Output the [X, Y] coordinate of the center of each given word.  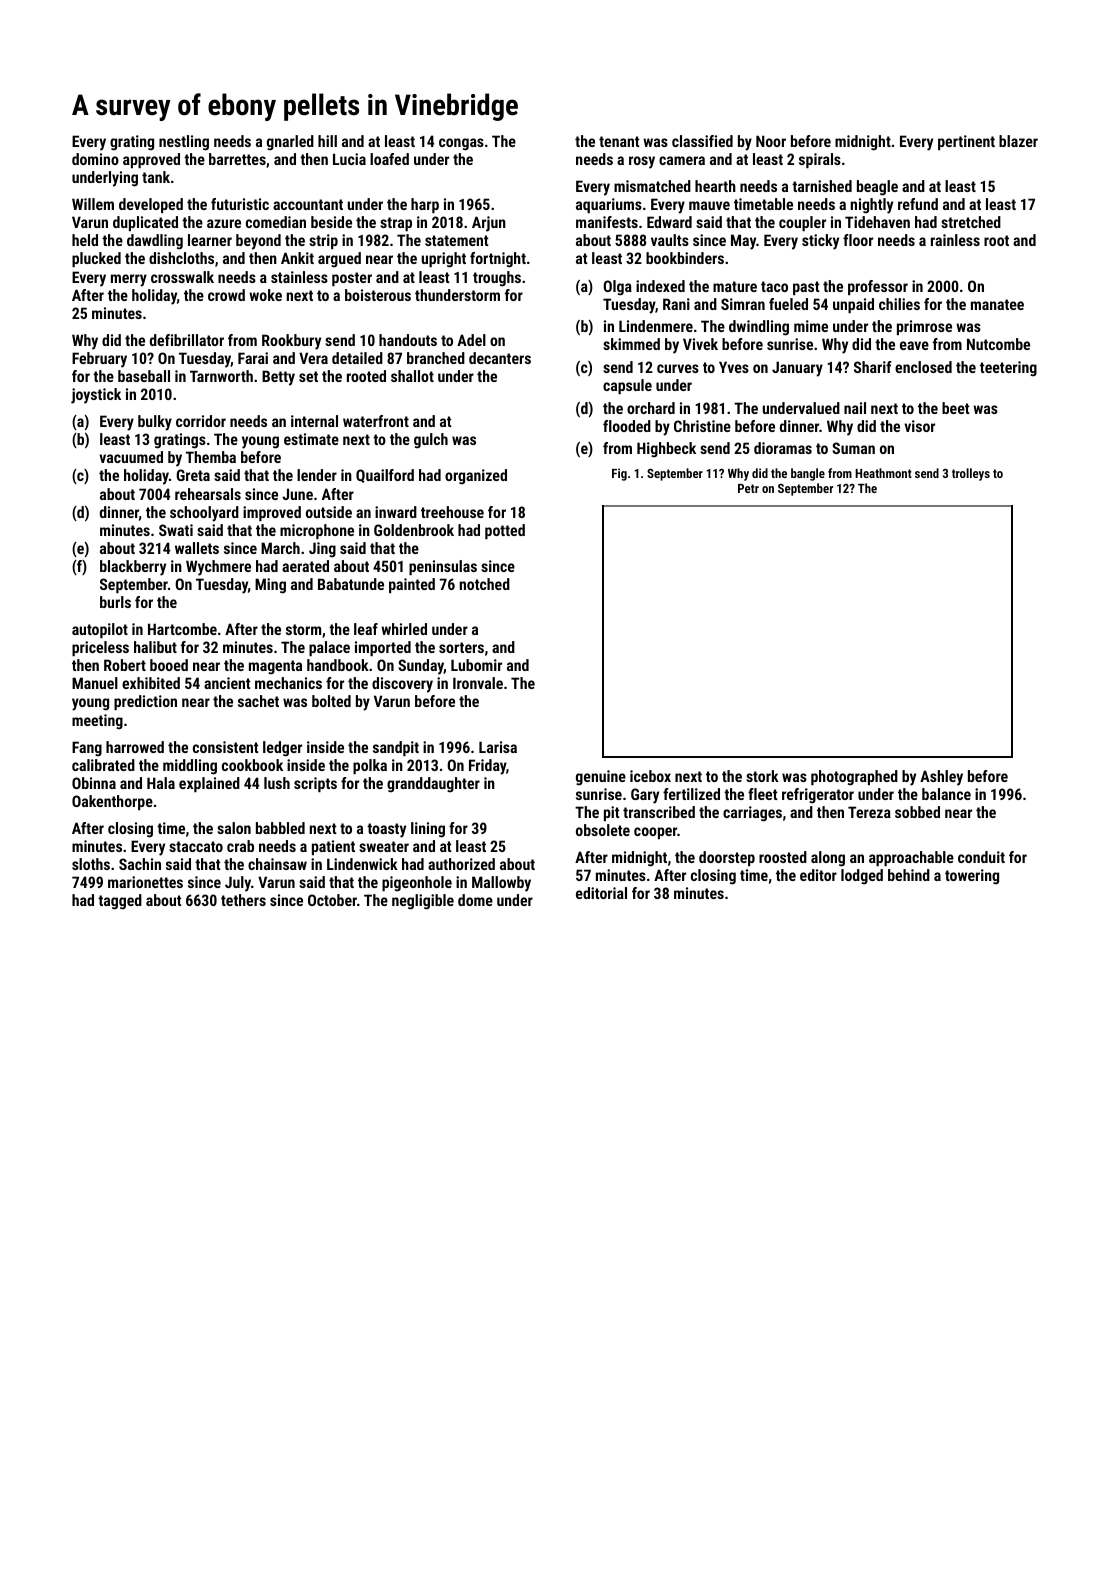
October [332, 900]
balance [946, 794]
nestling [184, 143]
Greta [193, 475]
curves [678, 368]
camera [682, 160]
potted [505, 531]
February [99, 360]
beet [956, 408]
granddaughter [433, 785]
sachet [258, 701]
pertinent [966, 142]
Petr [748, 488]
